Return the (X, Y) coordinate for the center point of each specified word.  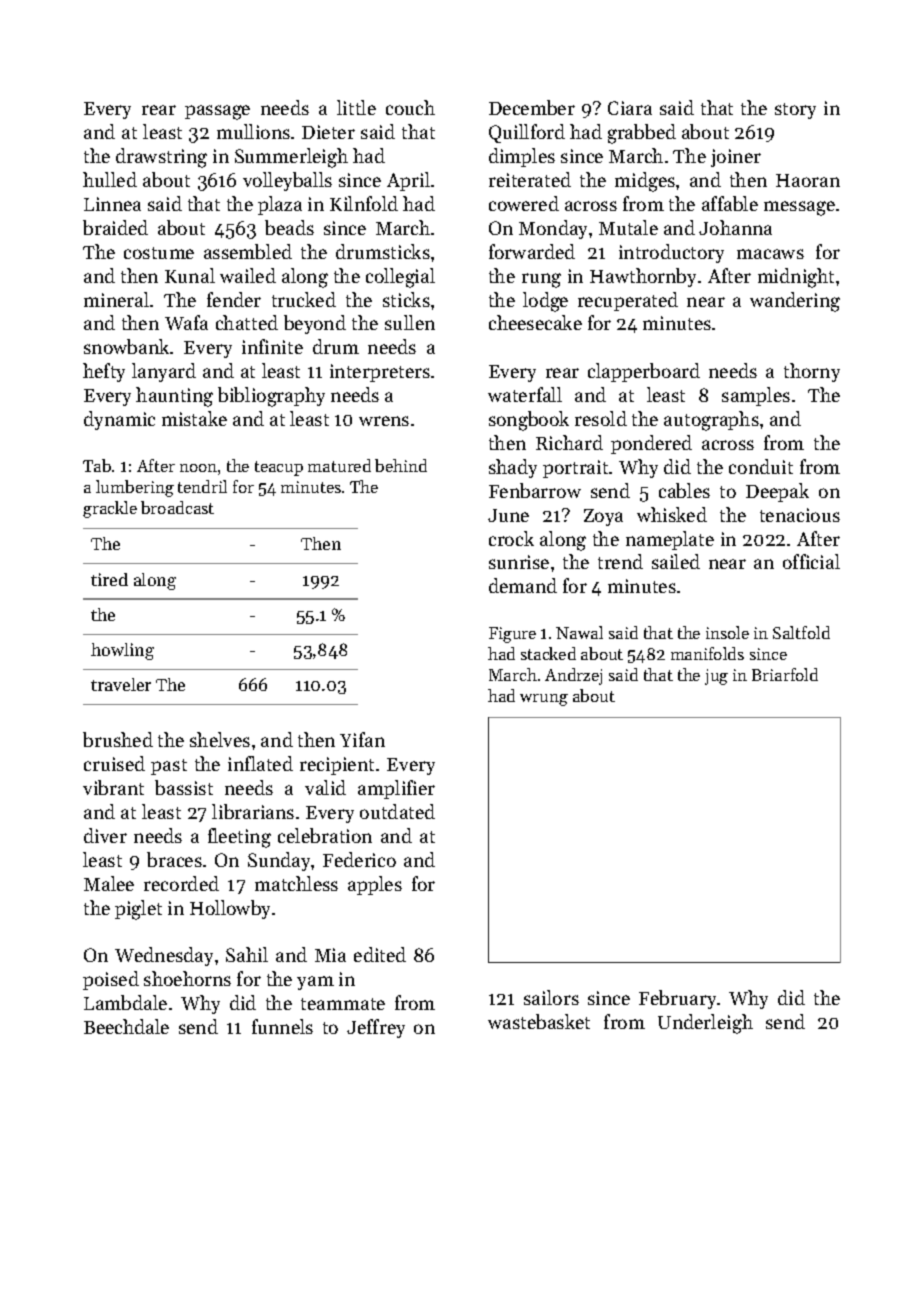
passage (217, 112)
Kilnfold (364, 203)
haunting (174, 397)
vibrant (113, 787)
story (795, 111)
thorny (812, 372)
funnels (282, 1026)
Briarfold (785, 674)
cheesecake (535, 322)
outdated (397, 811)
